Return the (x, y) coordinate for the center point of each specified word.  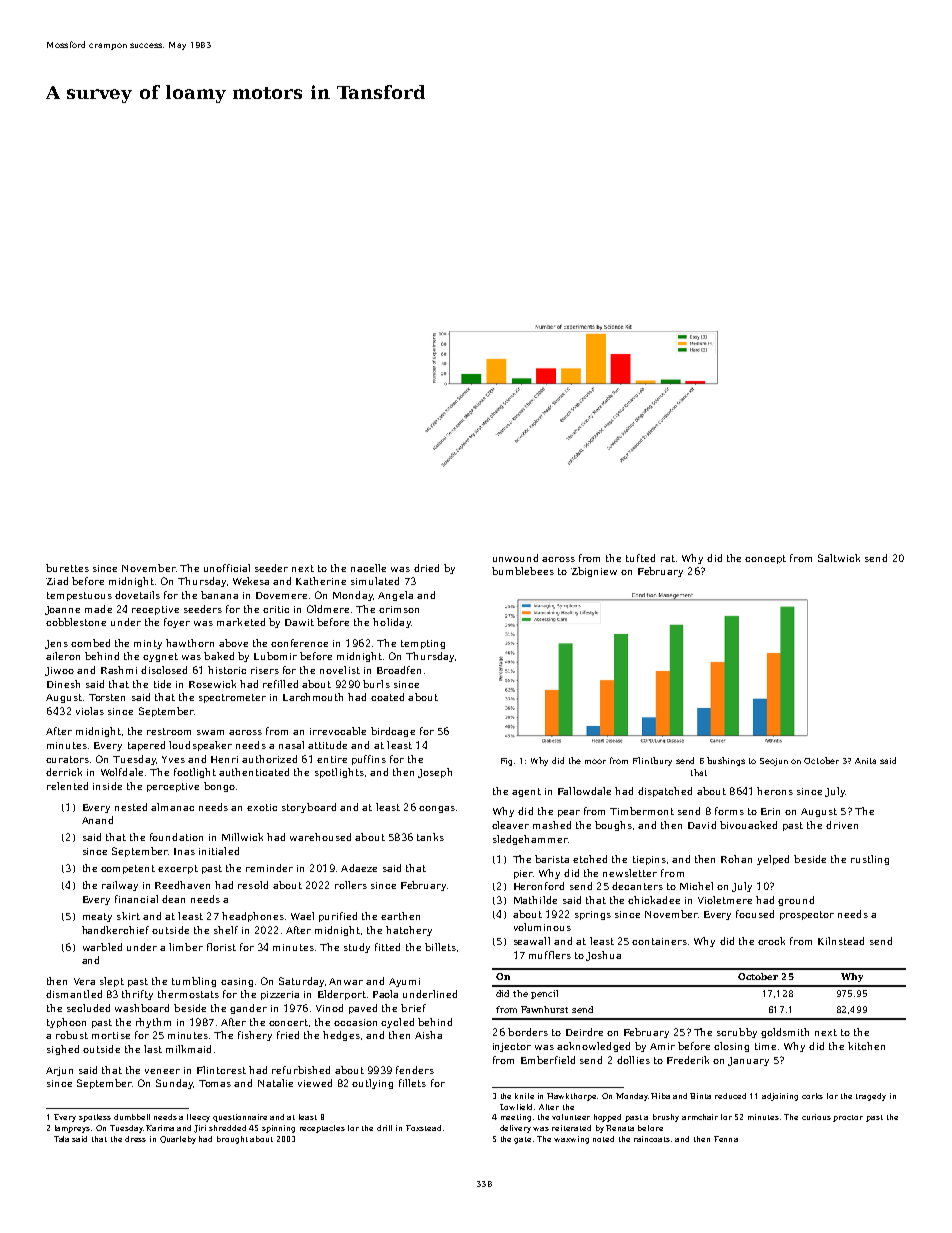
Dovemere (281, 595)
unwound (515, 558)
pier (523, 874)
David (702, 825)
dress (135, 1139)
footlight (195, 773)
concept (765, 559)
